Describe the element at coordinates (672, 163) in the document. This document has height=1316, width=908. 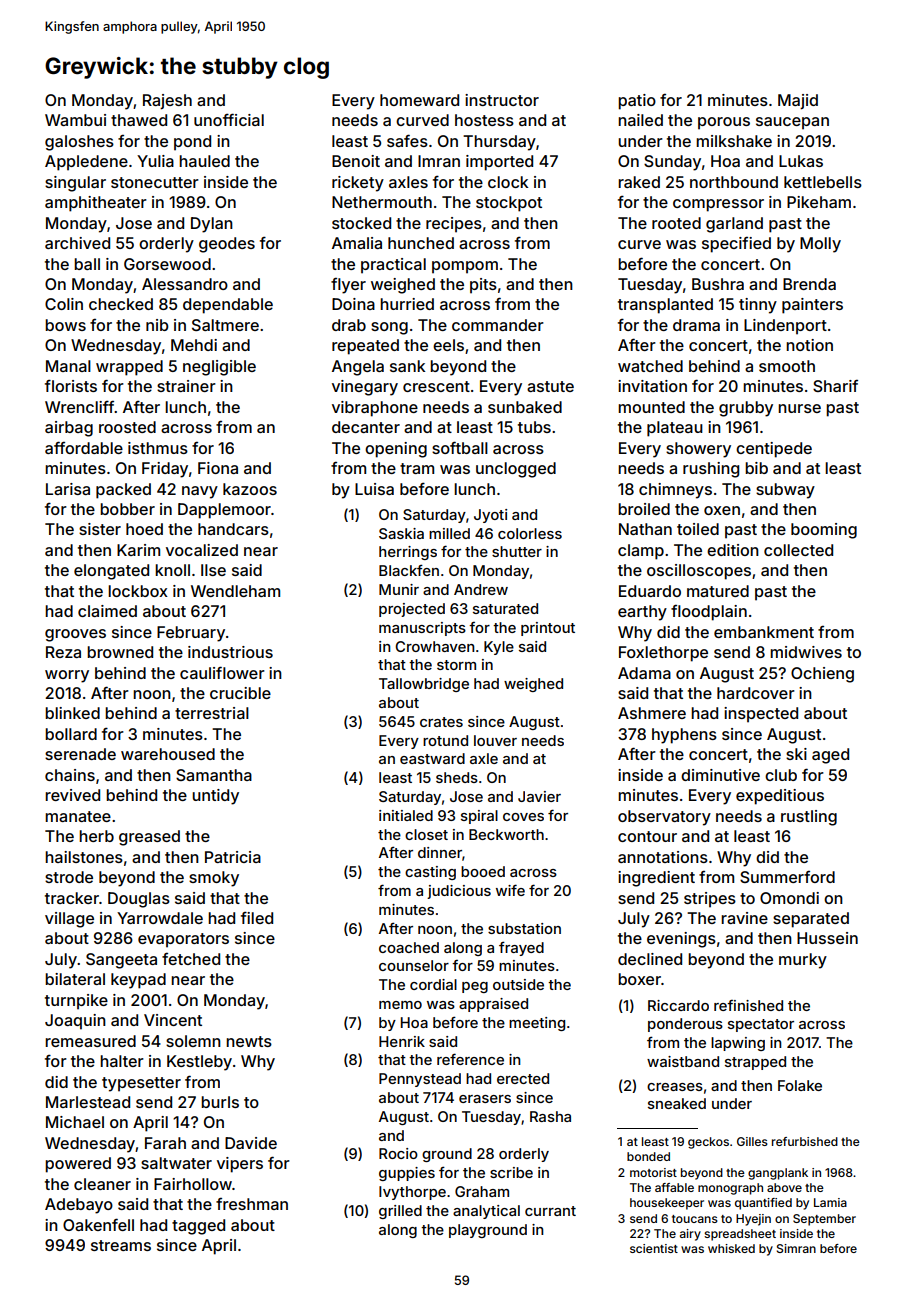
I see `Sunday` at that location.
